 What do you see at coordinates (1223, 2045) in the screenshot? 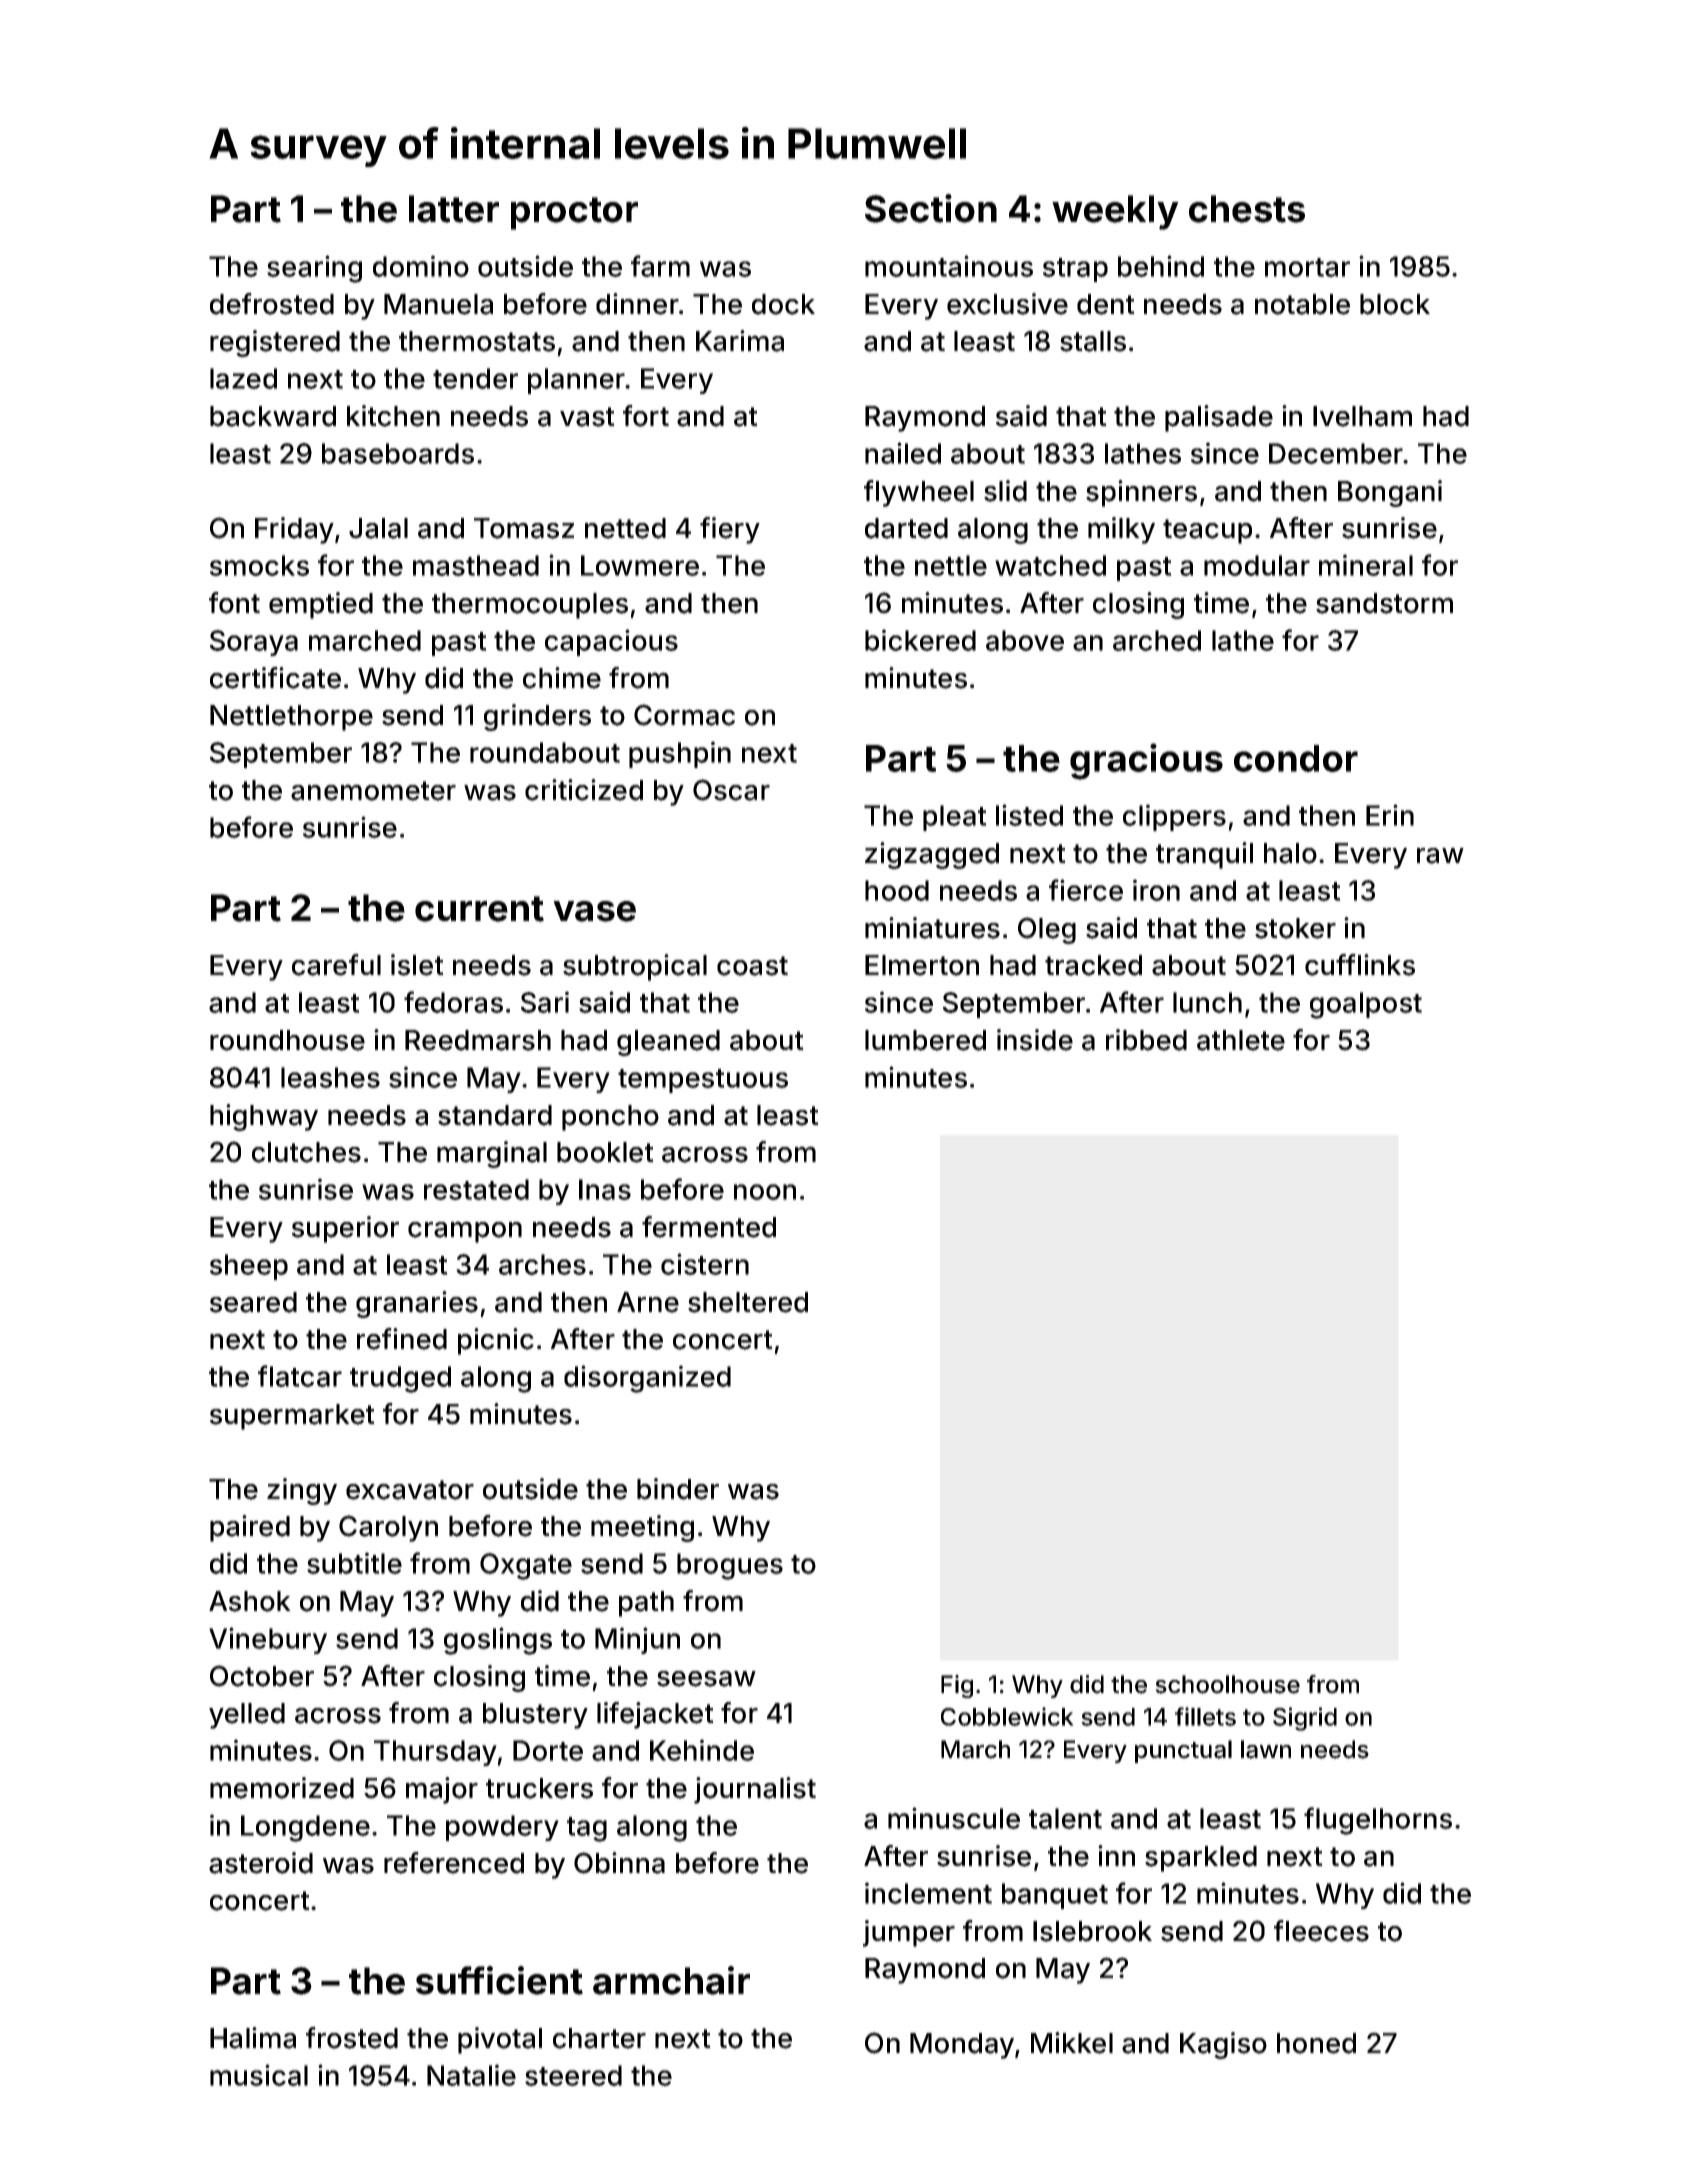
I see `Kagiso` at bounding box center [1223, 2045].
